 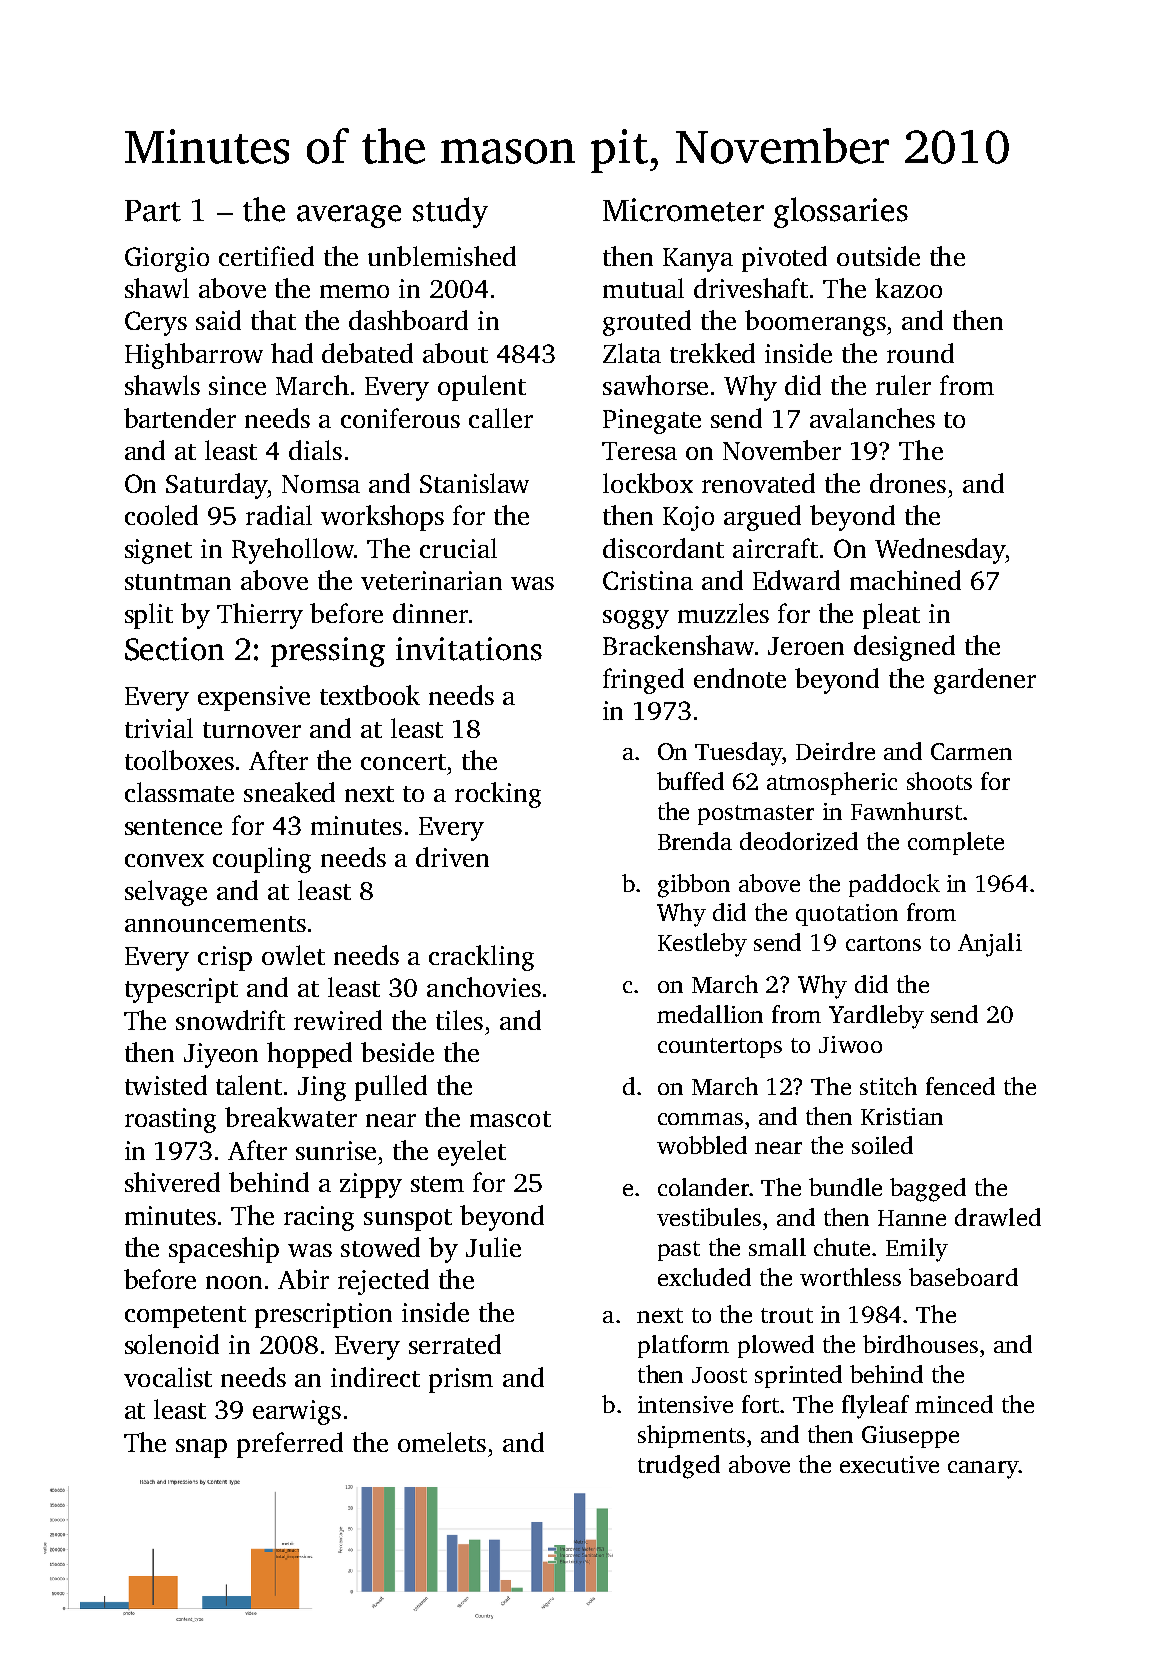 I want to click on glossaries, so click(x=841, y=212).
